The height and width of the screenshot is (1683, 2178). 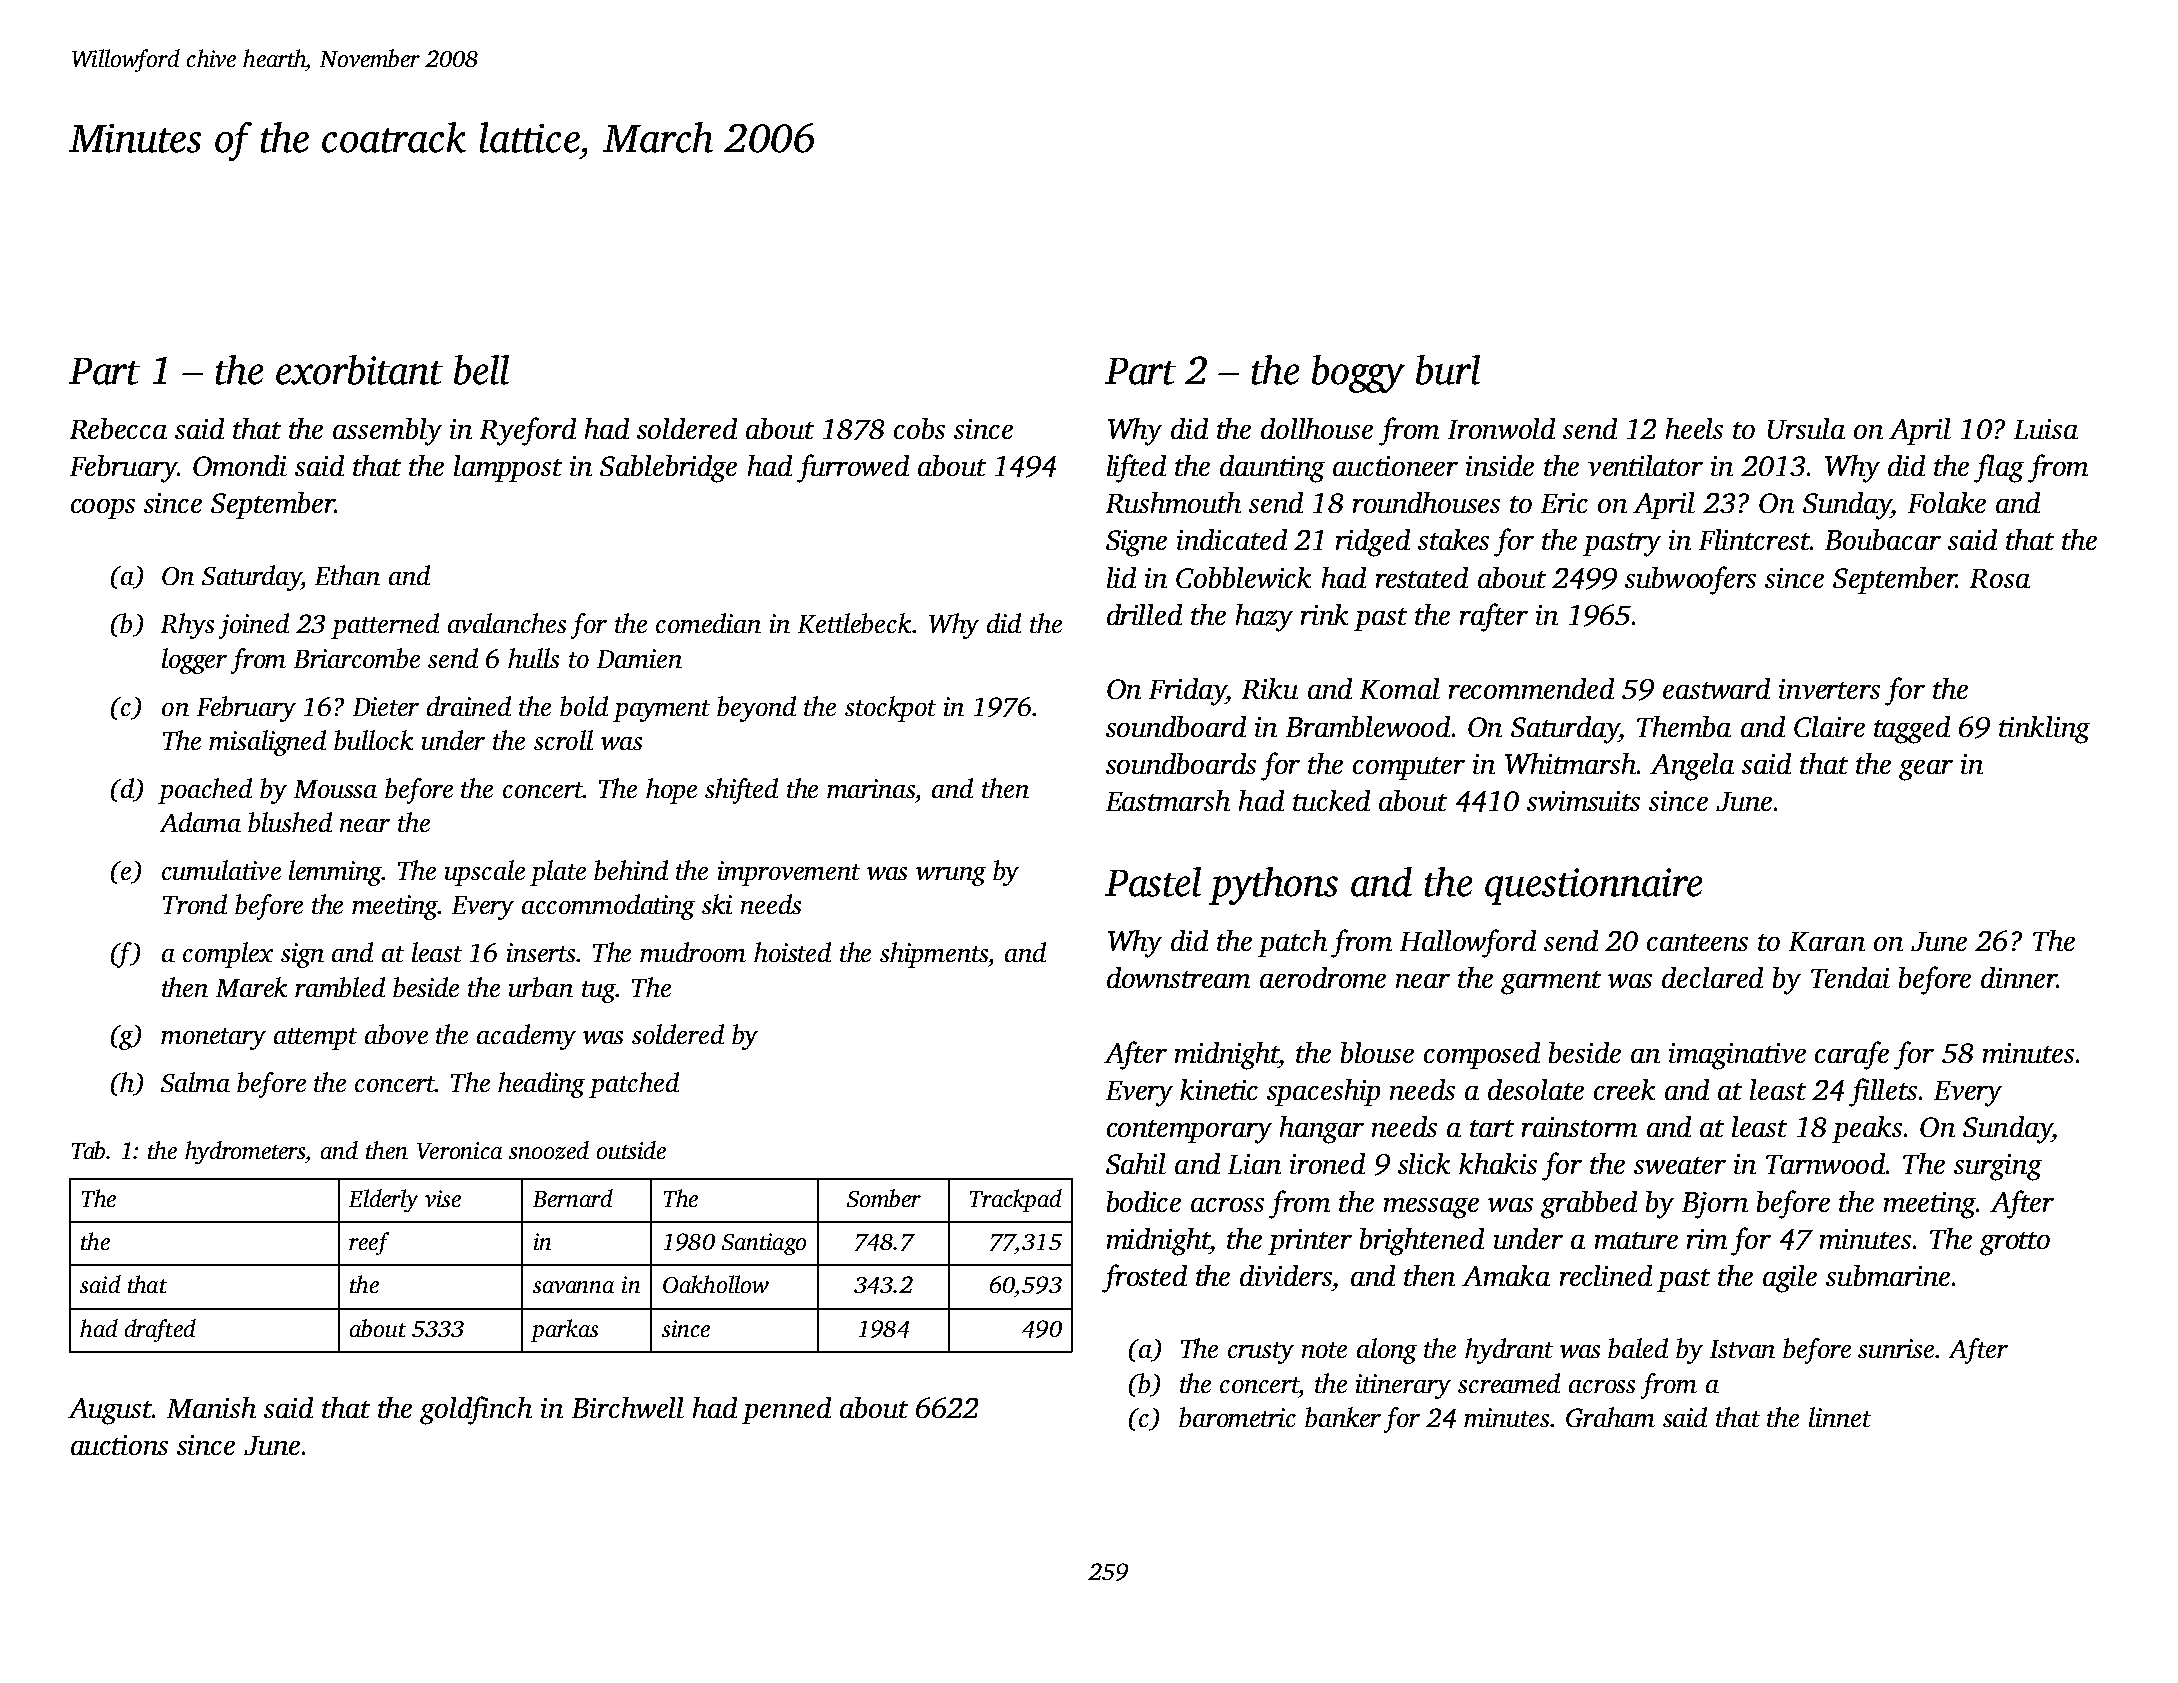 I want to click on tinkling, so click(x=2044, y=730).
